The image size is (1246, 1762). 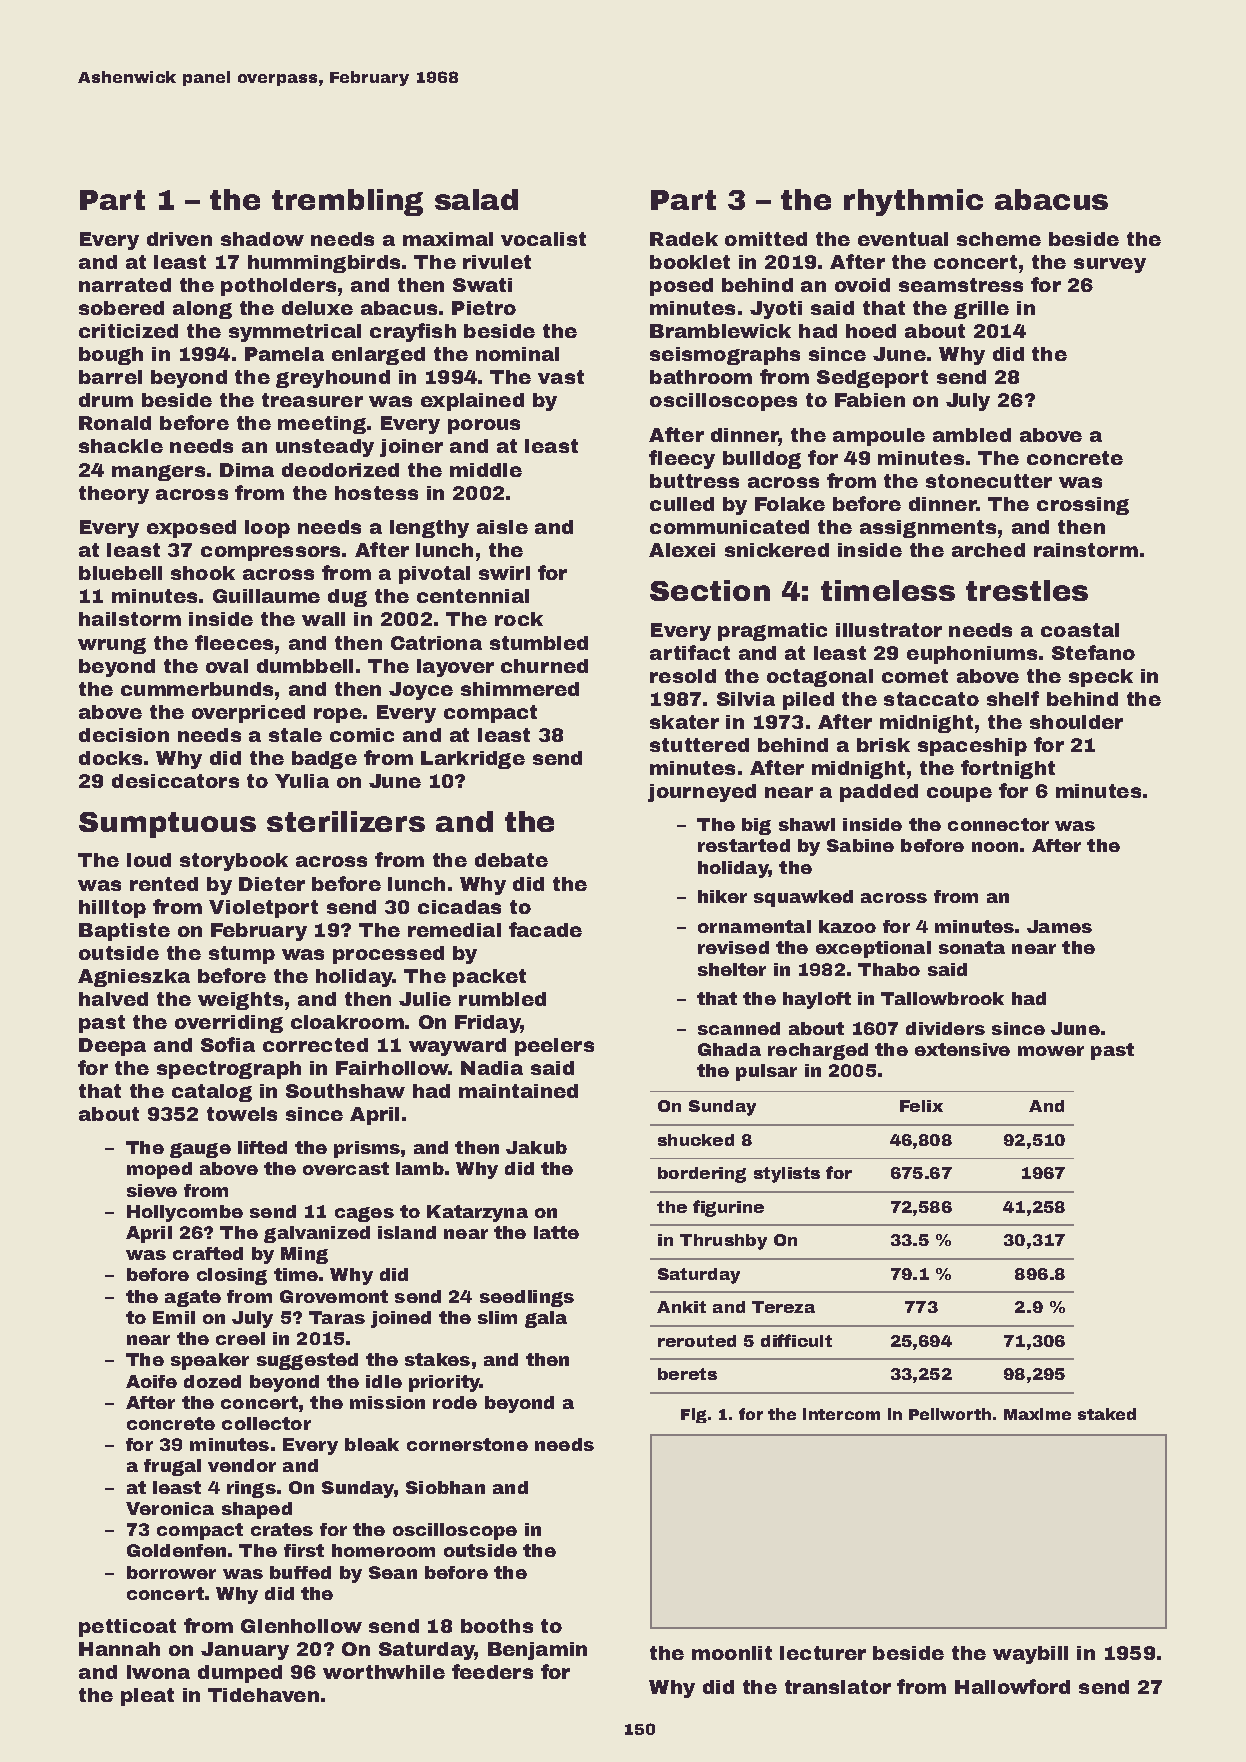 I want to click on Pietro, so click(x=484, y=308).
